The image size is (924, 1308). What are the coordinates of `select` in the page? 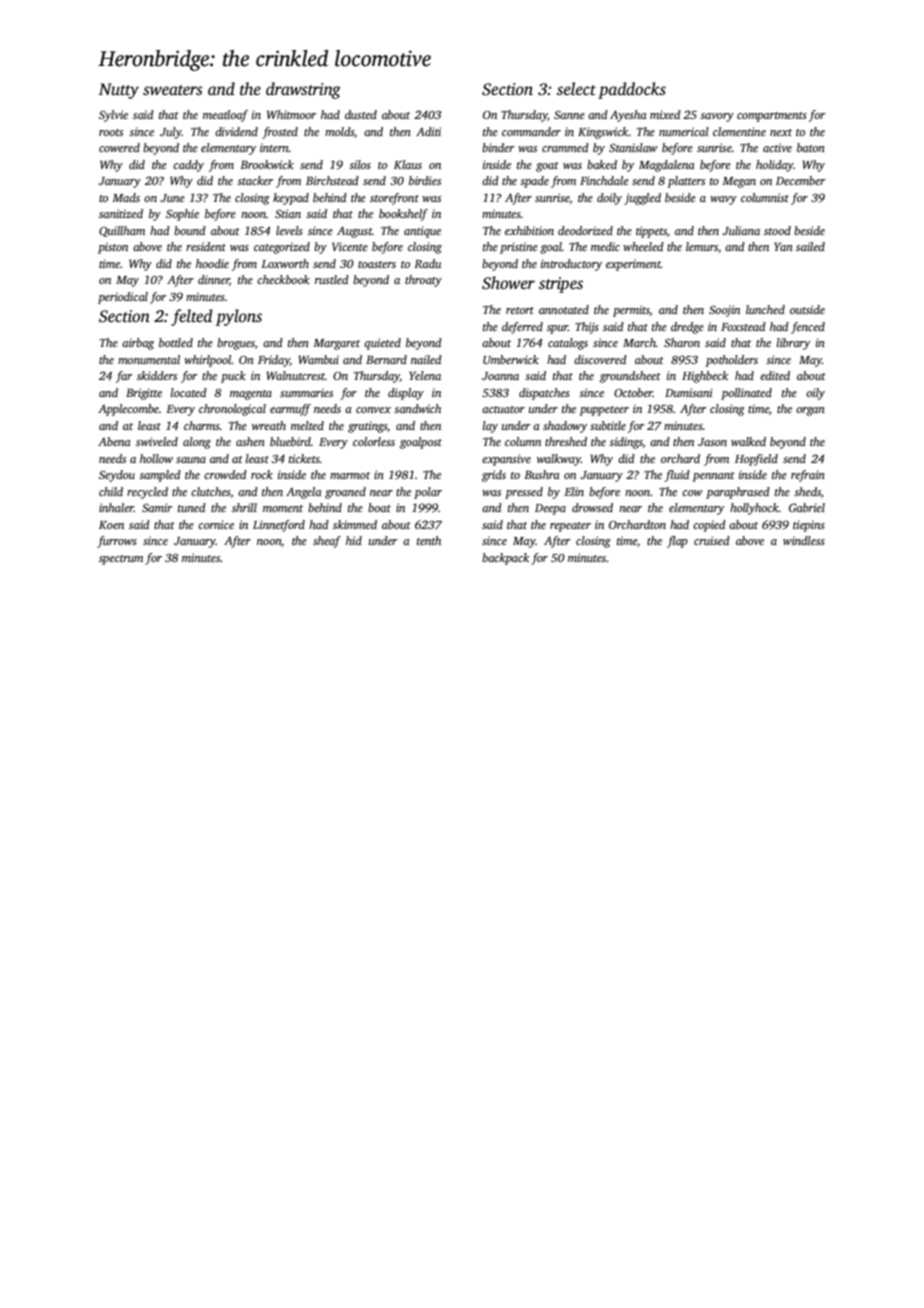 It's located at (576, 89).
